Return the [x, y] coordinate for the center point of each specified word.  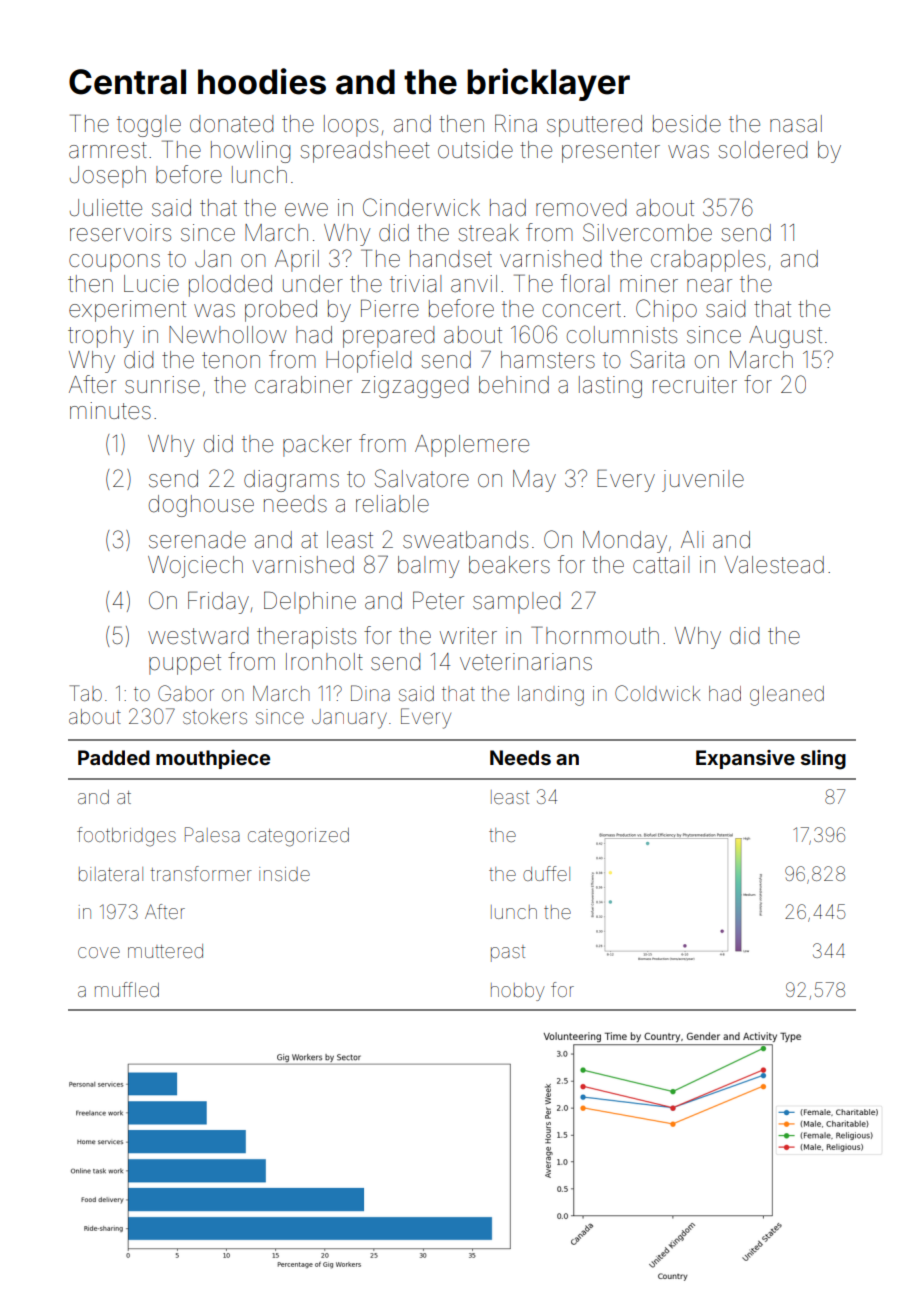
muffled [127, 989]
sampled [516, 603]
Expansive [745, 759]
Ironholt [324, 662]
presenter [611, 152]
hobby [518, 992]
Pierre [390, 308]
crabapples [708, 261]
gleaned [787, 696]
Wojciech [195, 567]
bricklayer [548, 84]
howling [250, 152]
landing [551, 696]
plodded [230, 286]
